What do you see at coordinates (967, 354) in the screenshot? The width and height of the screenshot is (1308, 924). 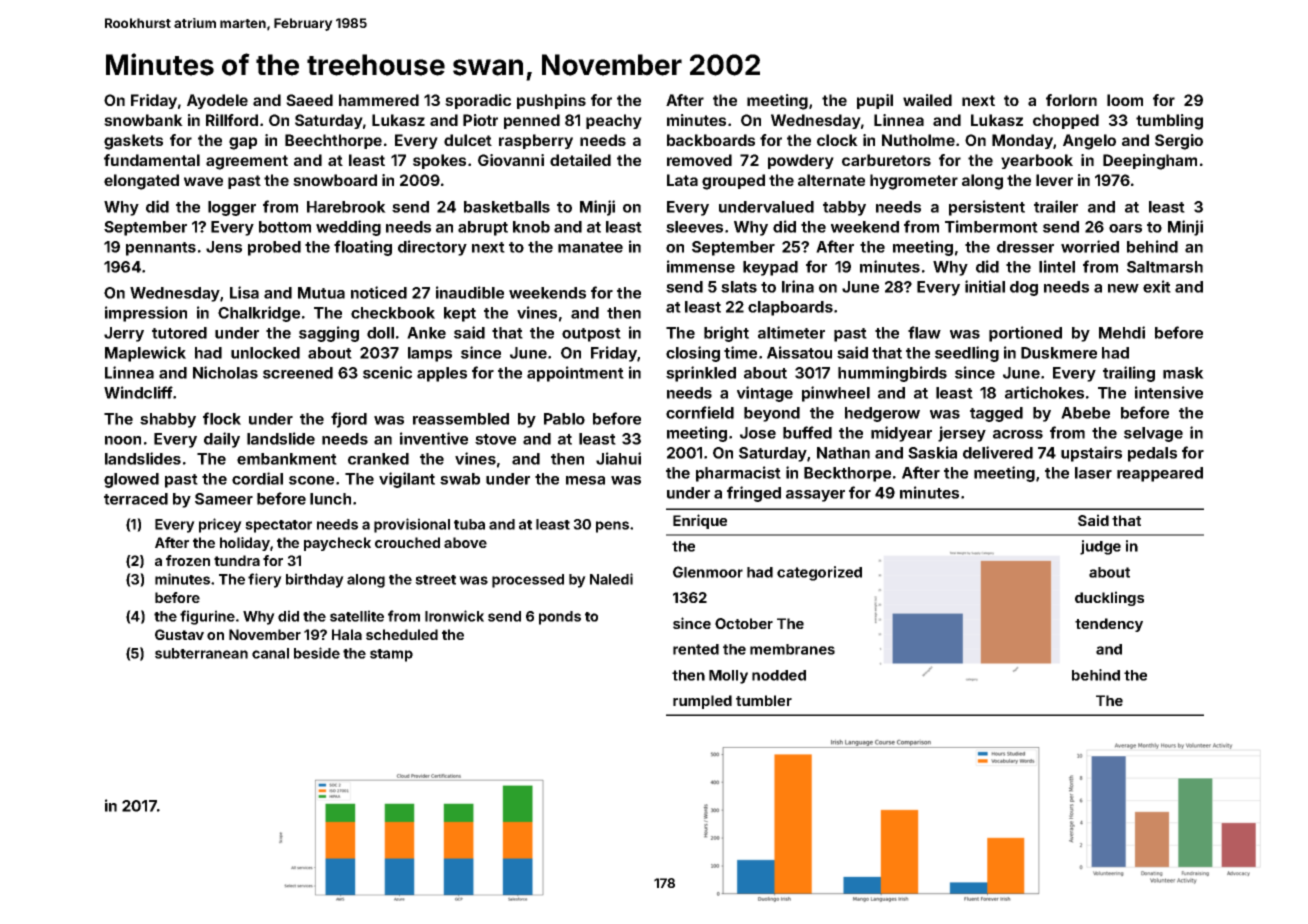 I see `seedling` at bounding box center [967, 354].
